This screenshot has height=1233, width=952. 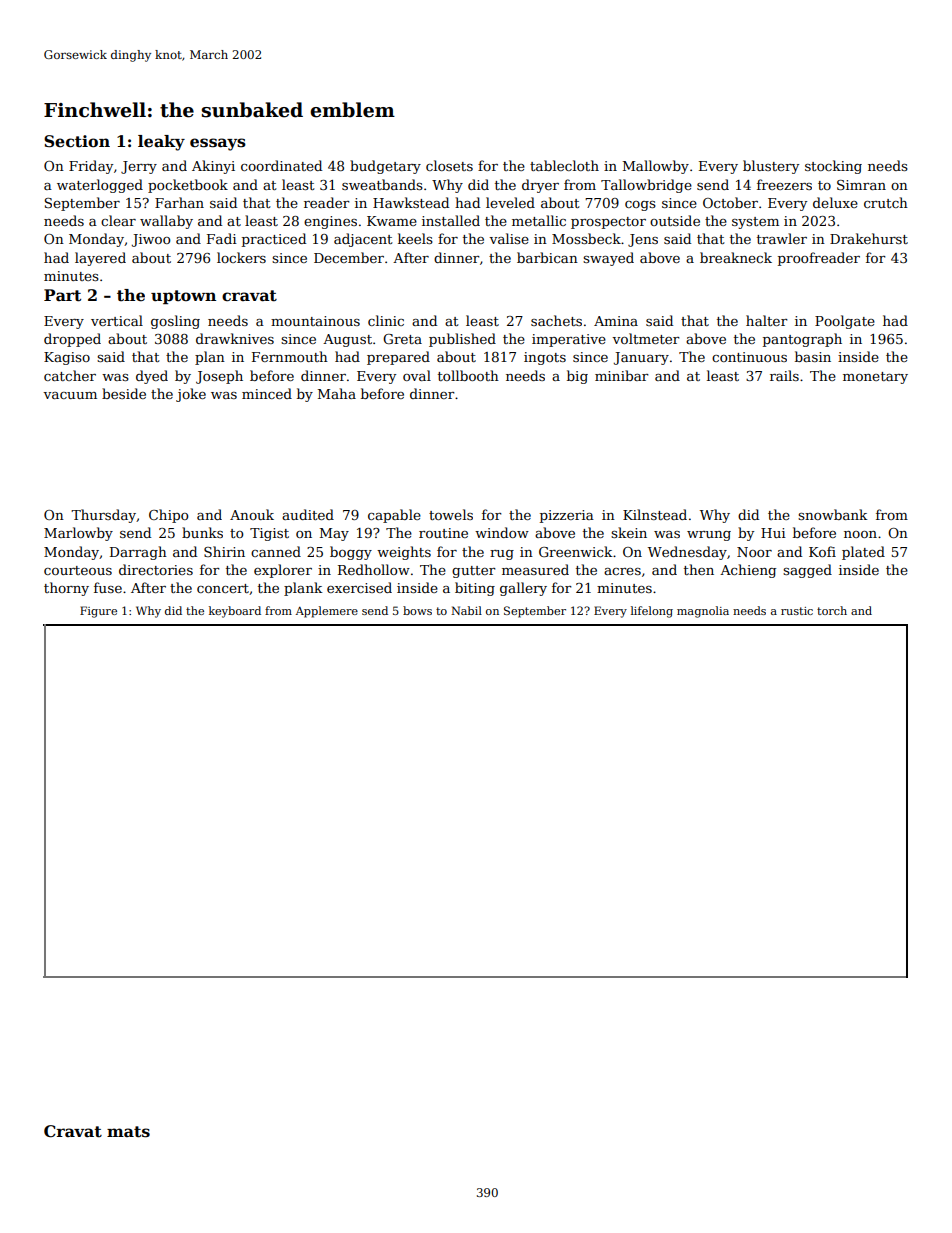 I want to click on torch, so click(x=832, y=610).
